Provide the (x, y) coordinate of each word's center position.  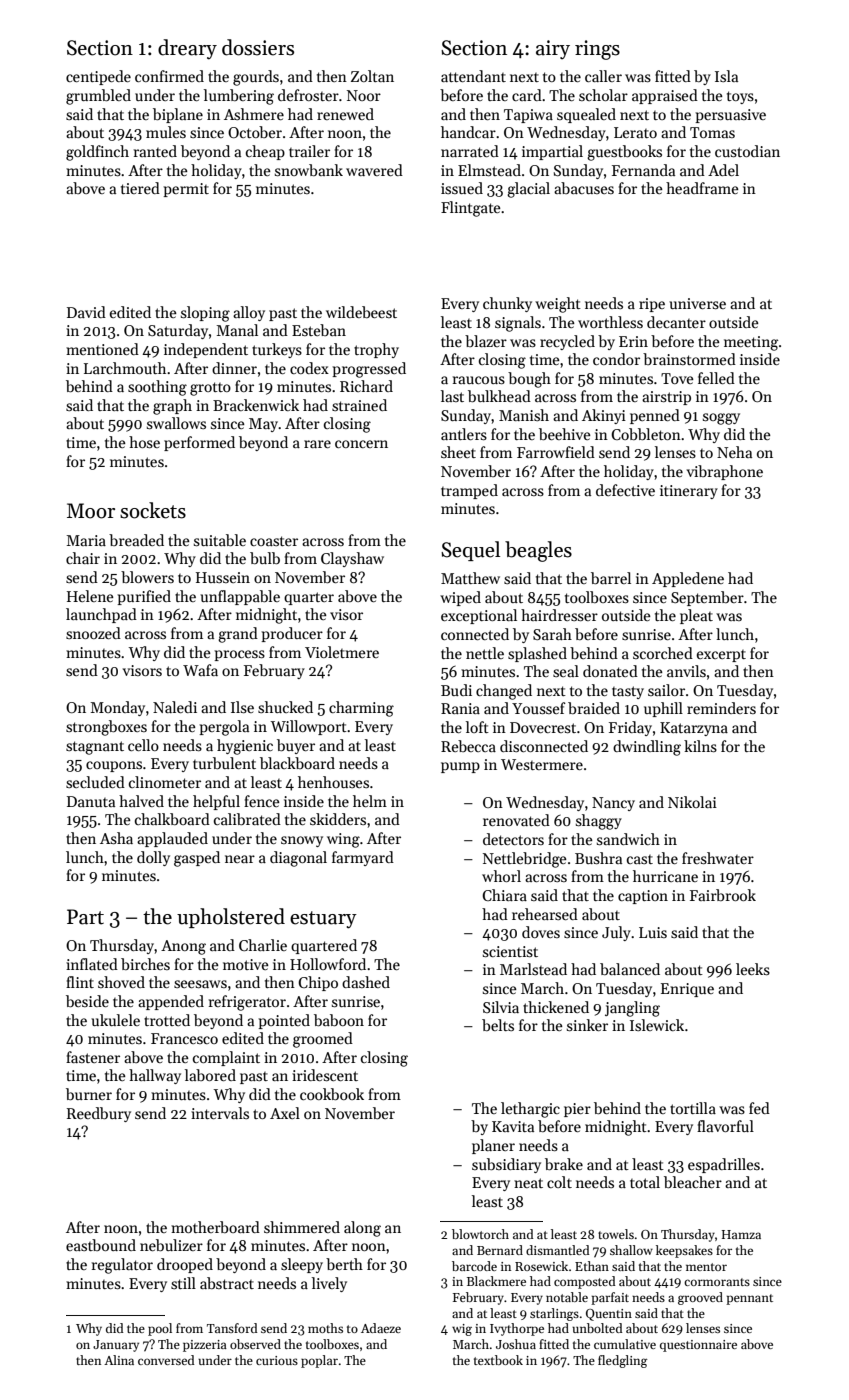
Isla (726, 76)
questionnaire (698, 1346)
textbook (498, 1360)
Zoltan (372, 76)
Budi (456, 690)
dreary (187, 49)
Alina (119, 1360)
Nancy (613, 804)
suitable (220, 540)
